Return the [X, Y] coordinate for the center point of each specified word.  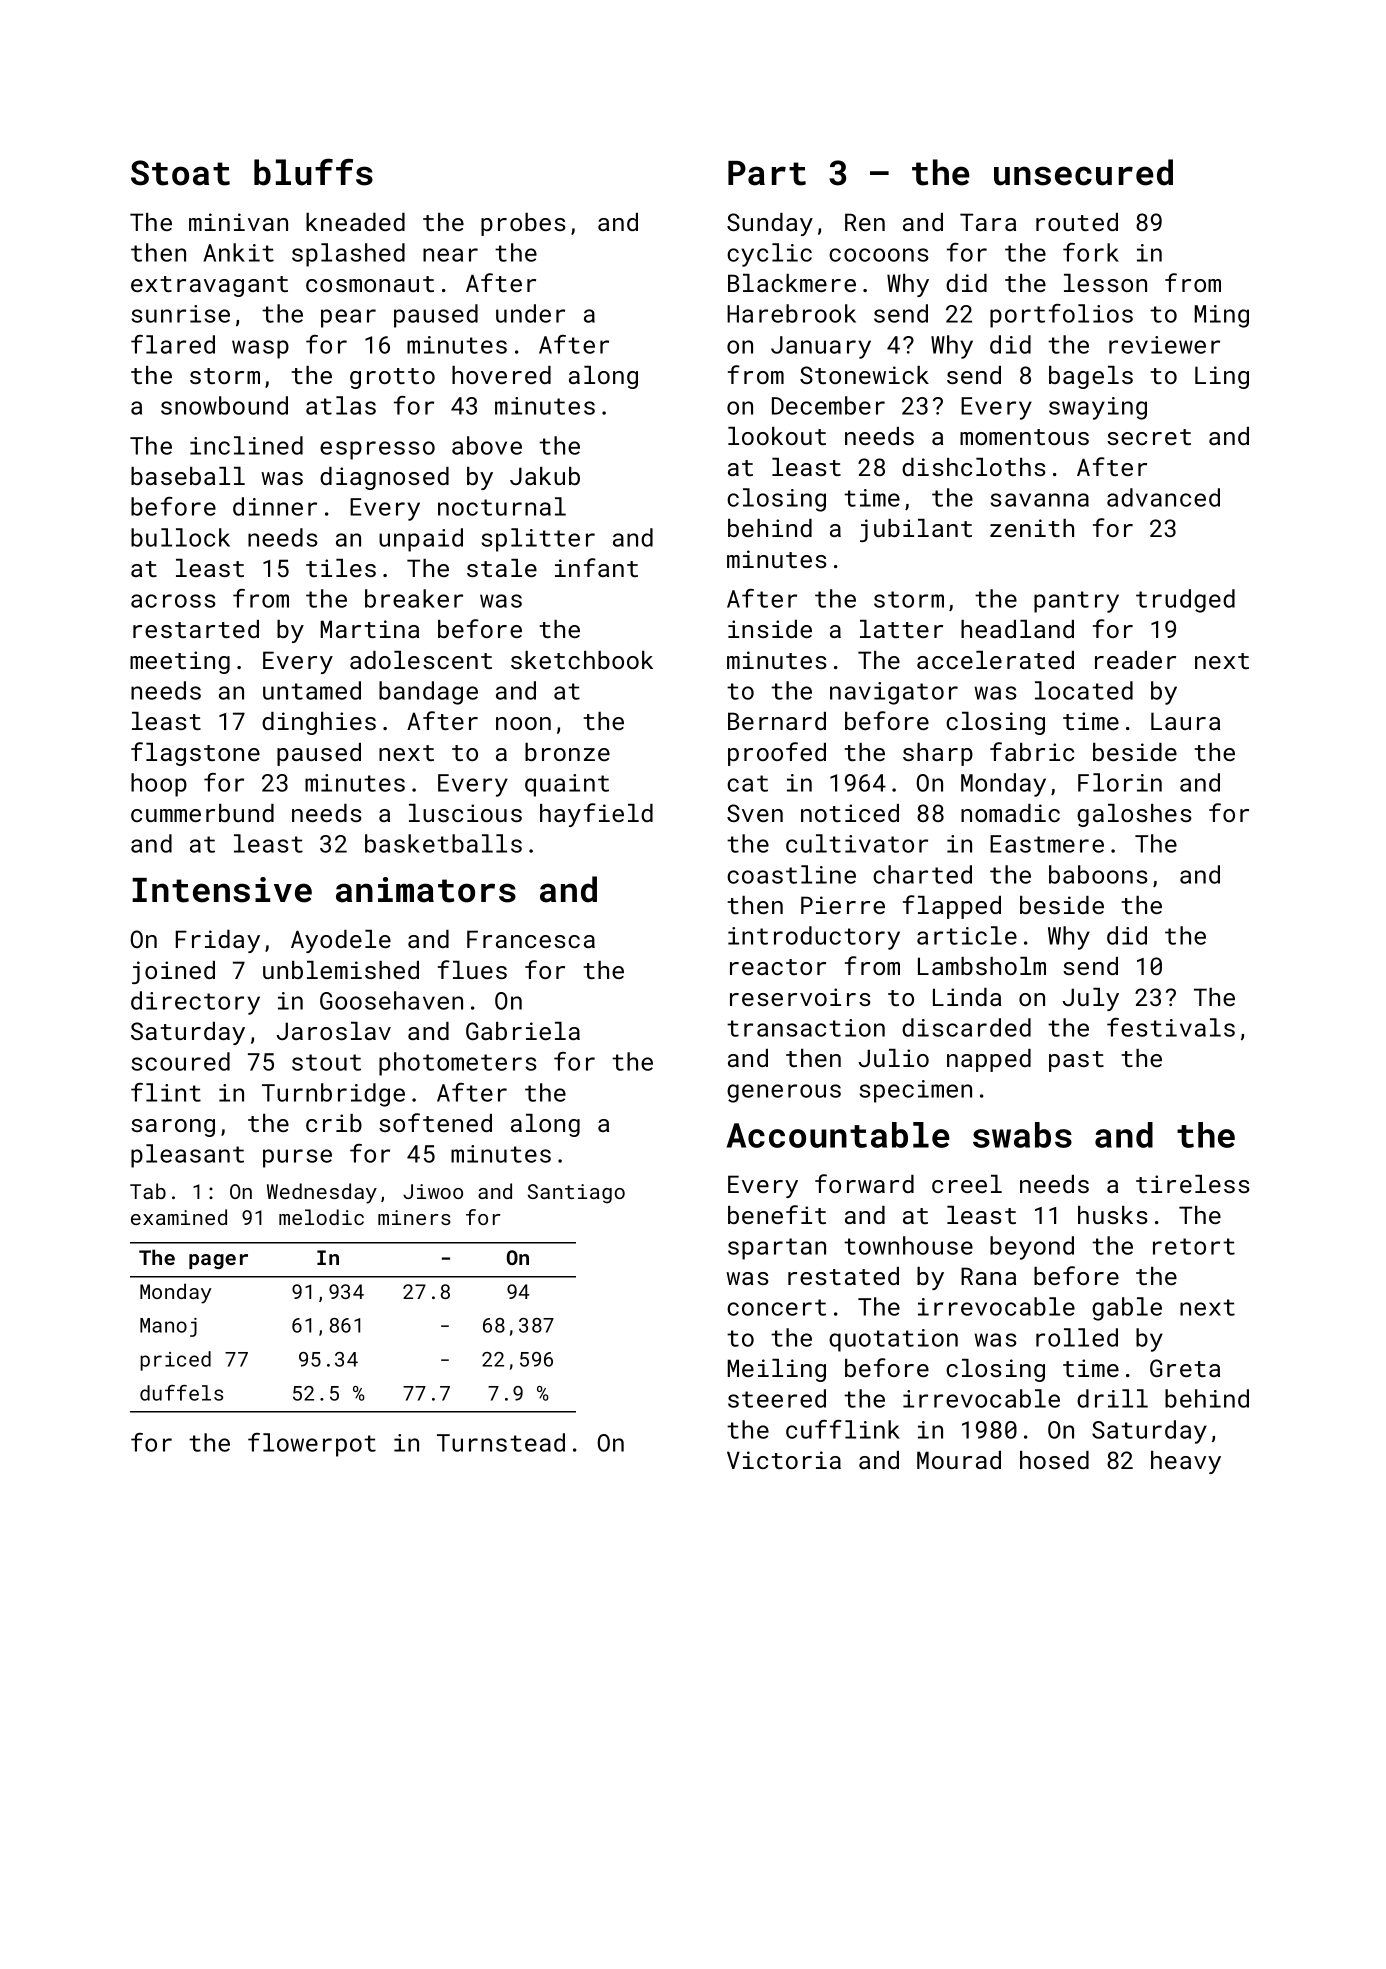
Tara [988, 222]
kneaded [355, 222]
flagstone [195, 754]
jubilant [916, 530]
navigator [894, 693]
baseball [188, 476]
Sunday [770, 224]
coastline [791, 874]
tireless [1193, 1184]
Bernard [777, 721]
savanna [1039, 500]
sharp [938, 754]
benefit [777, 1214]
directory [195, 1003]
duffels [181, 1393]
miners [414, 1217]
